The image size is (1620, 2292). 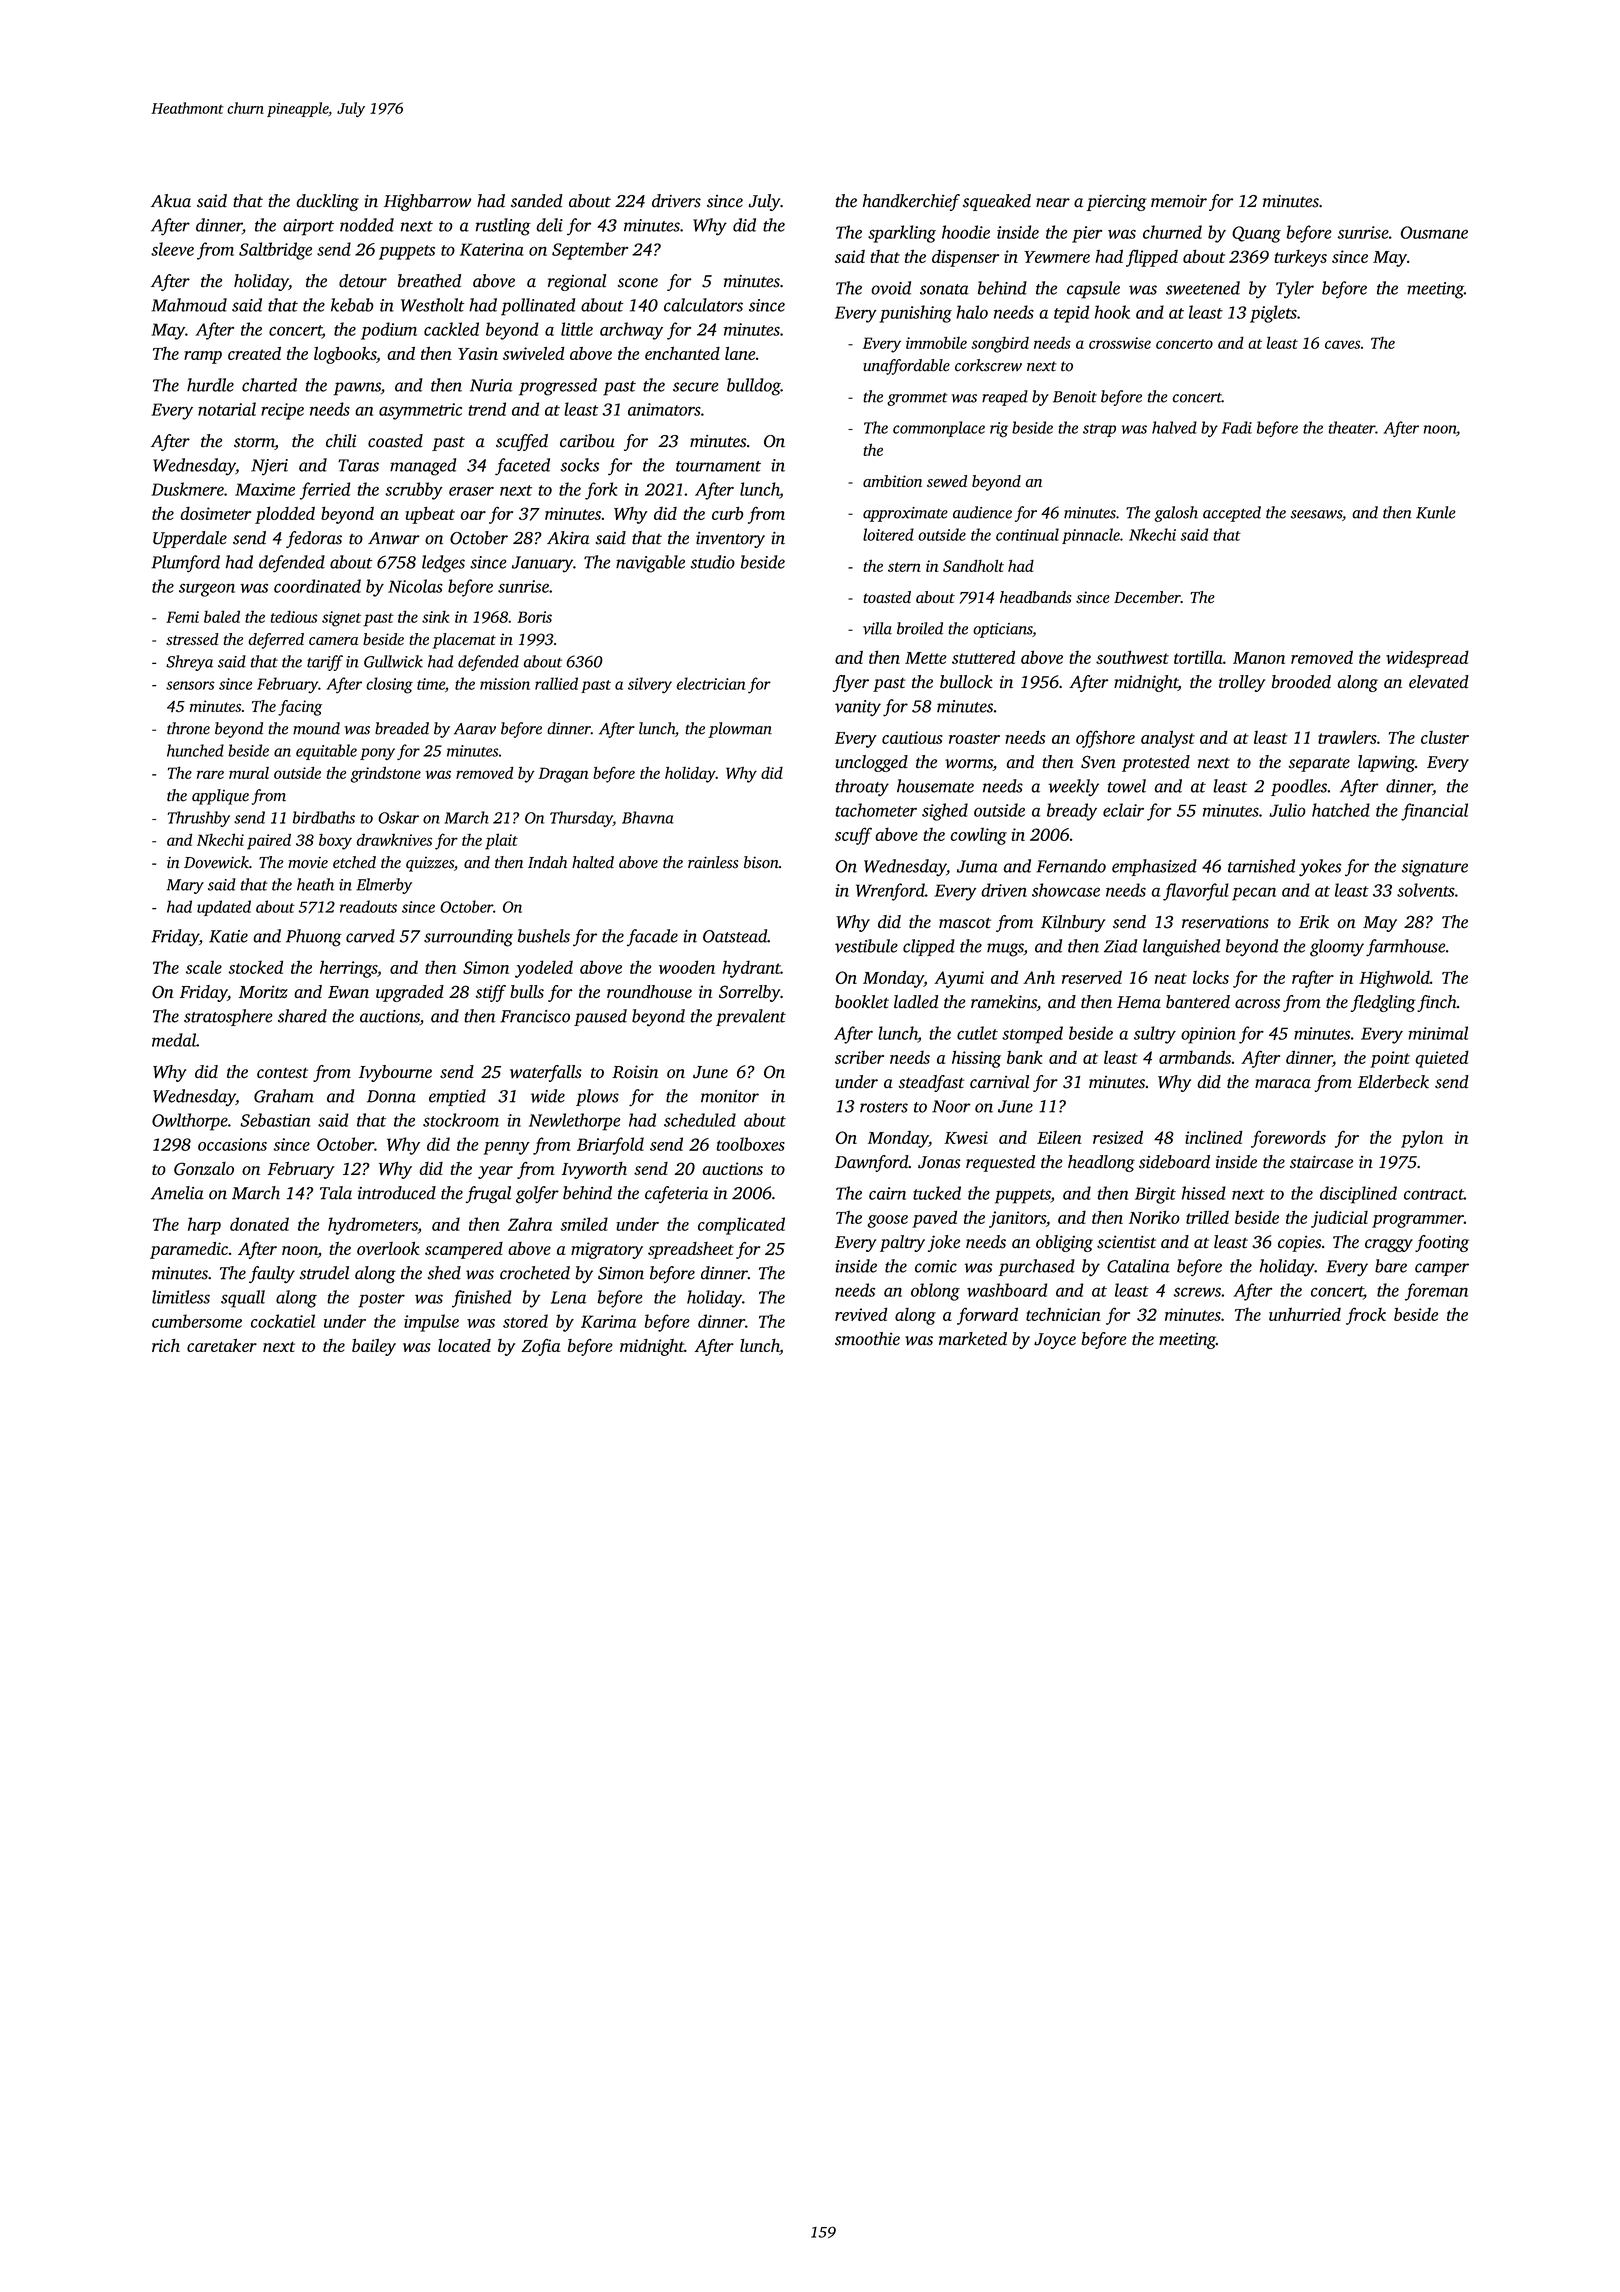 What do you see at coordinates (877, 628) in the document?
I see `villa` at bounding box center [877, 628].
